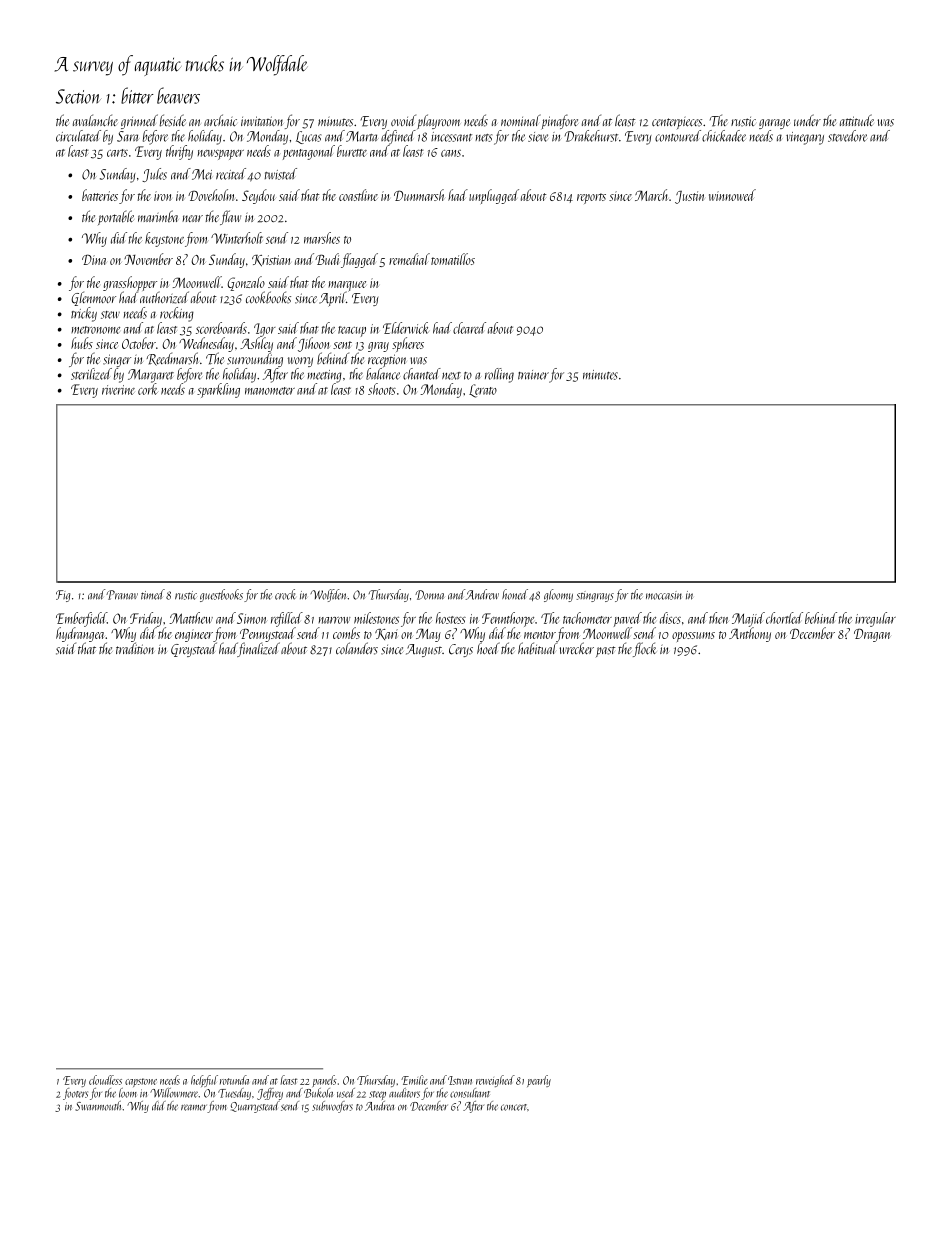 This screenshot has width=952, height=1233. What do you see at coordinates (118, 390) in the screenshot?
I see `riverine` at bounding box center [118, 390].
